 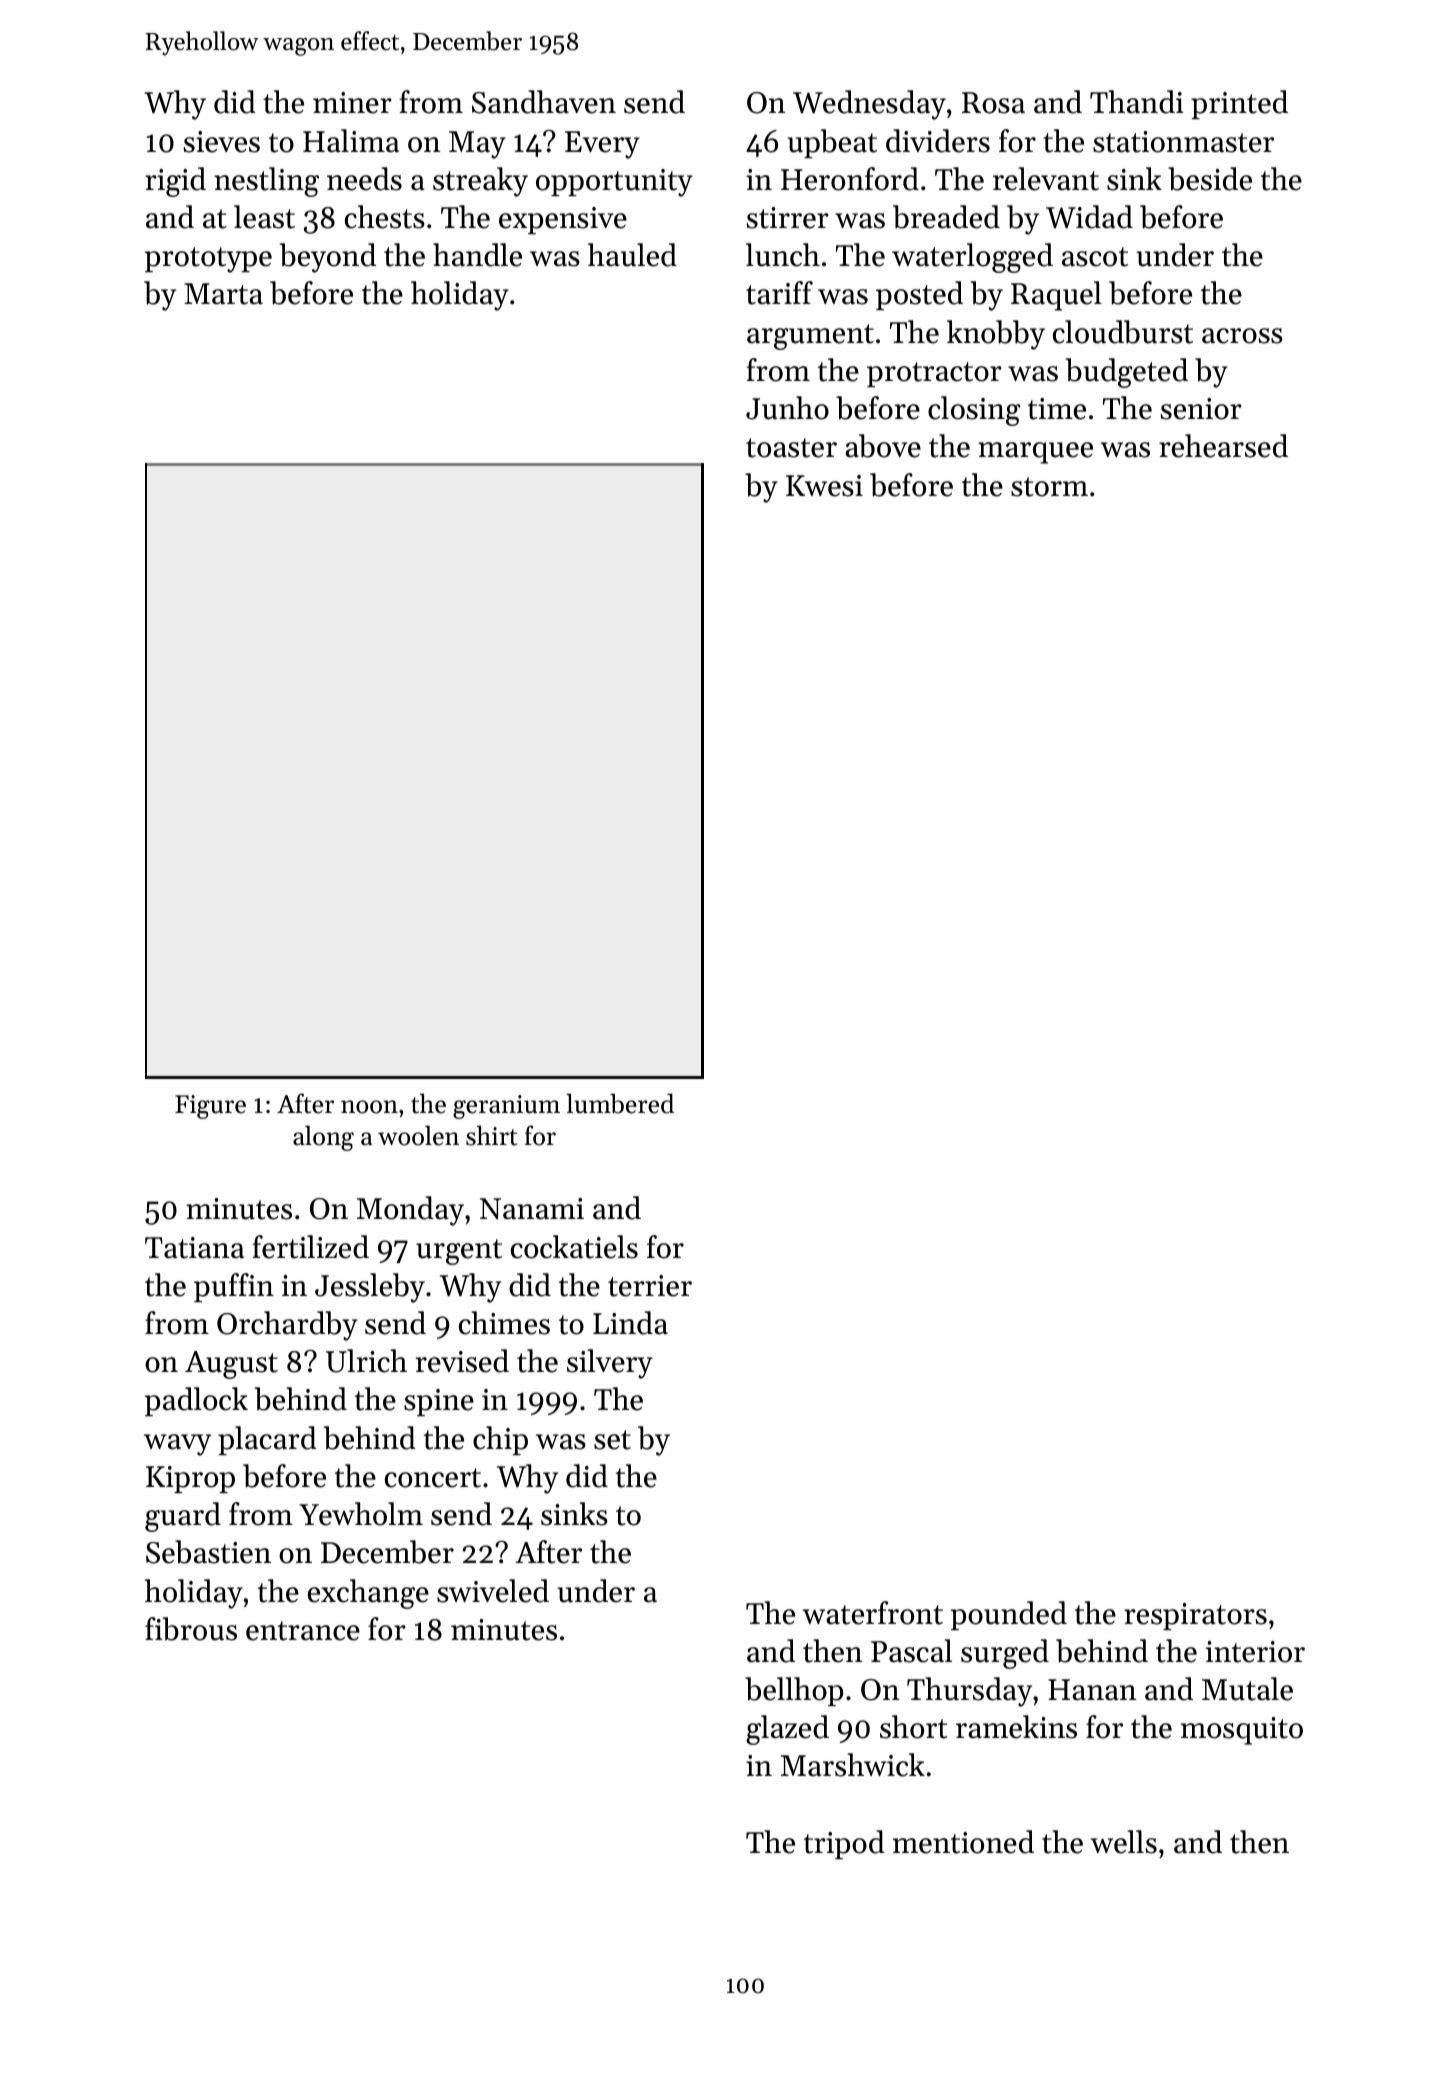 I want to click on storm, so click(x=1049, y=487).
